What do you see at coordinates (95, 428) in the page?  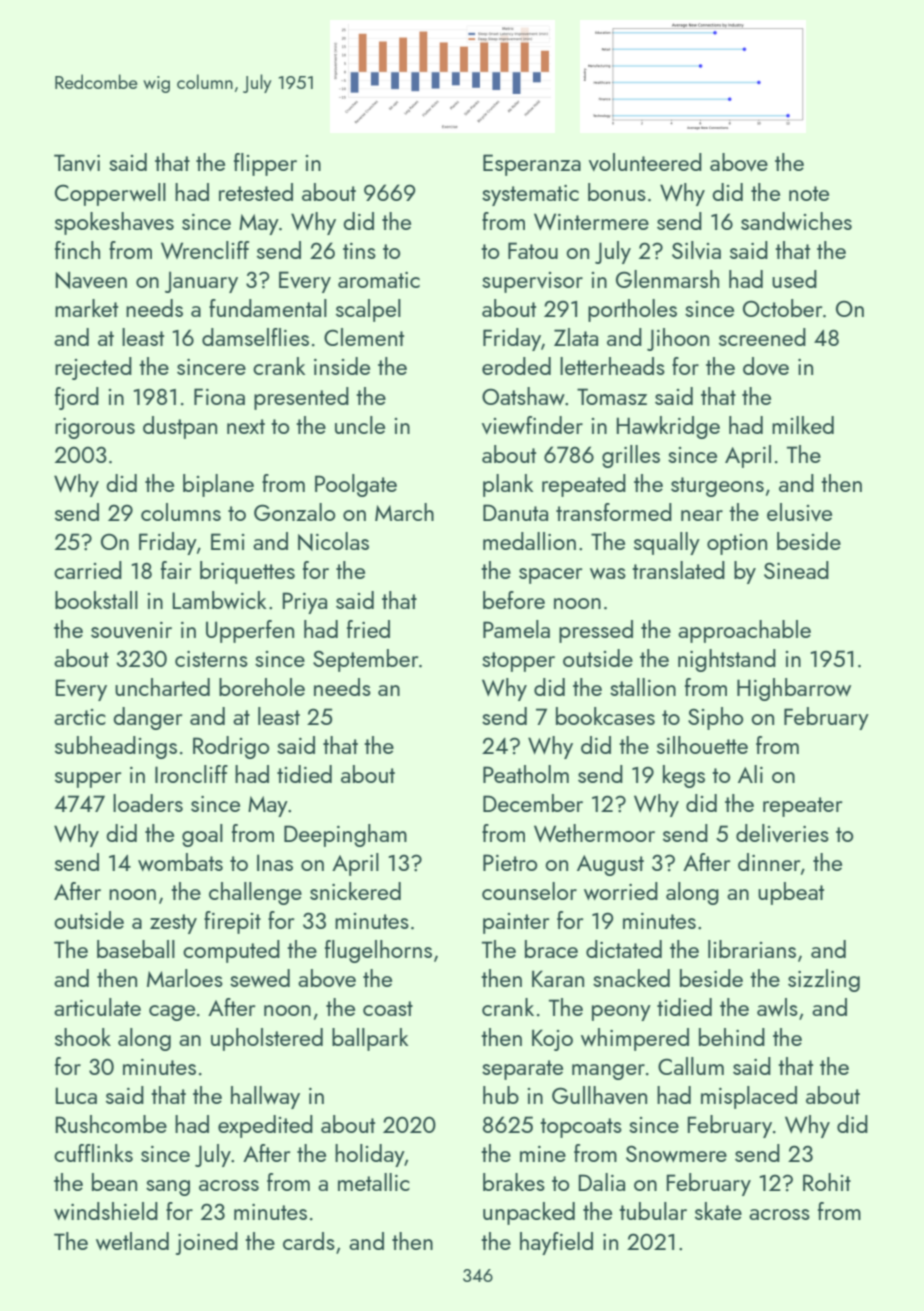 I see `rigorous` at bounding box center [95, 428].
